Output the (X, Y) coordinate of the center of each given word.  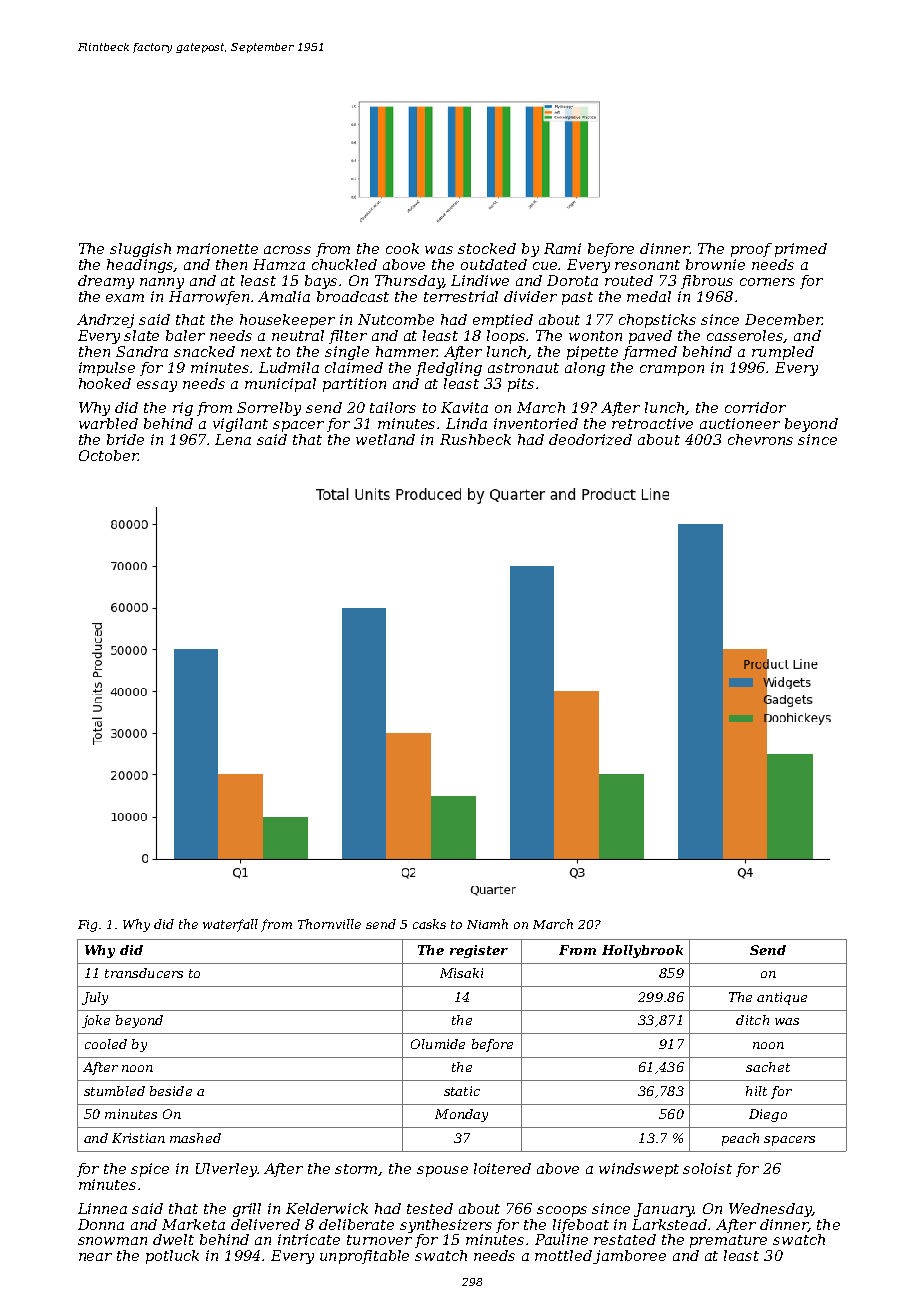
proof (751, 250)
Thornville (329, 924)
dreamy (106, 282)
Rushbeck (475, 439)
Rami (562, 248)
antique (782, 998)
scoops (562, 1211)
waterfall (230, 925)
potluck (172, 1257)
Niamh (487, 924)
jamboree (629, 1257)
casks (429, 924)
